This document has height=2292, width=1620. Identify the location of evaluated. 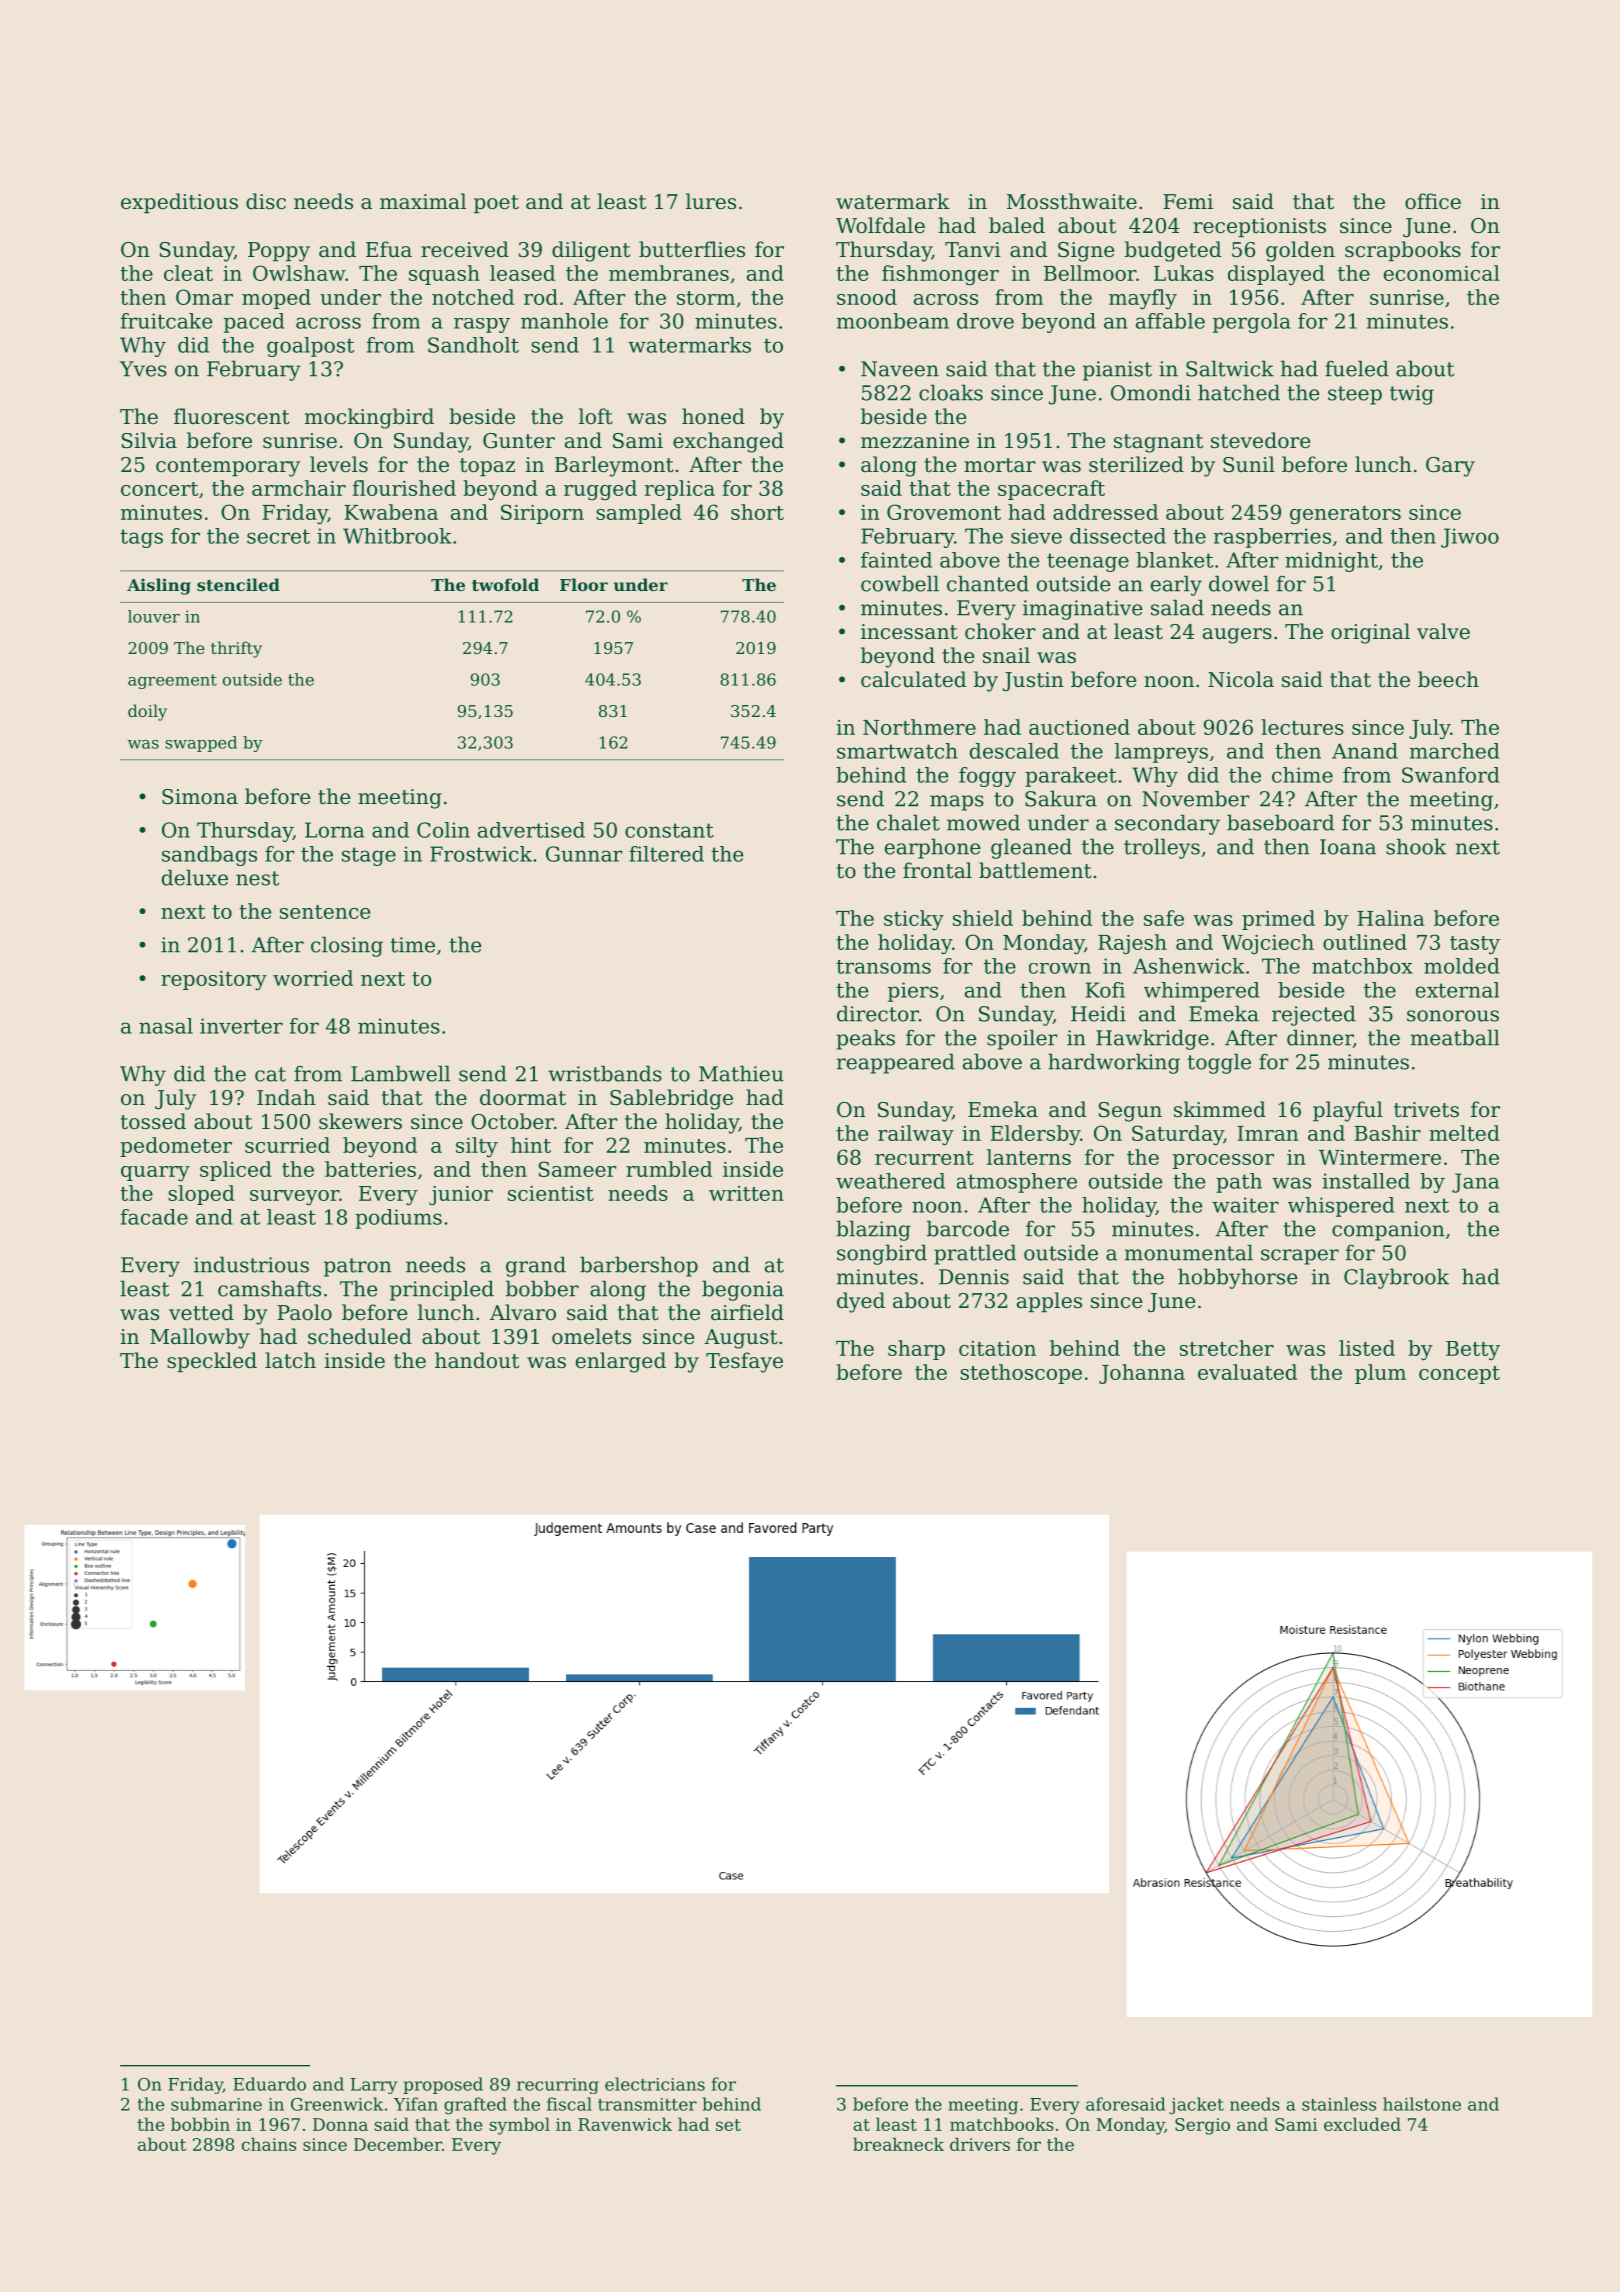
(1247, 1372).
